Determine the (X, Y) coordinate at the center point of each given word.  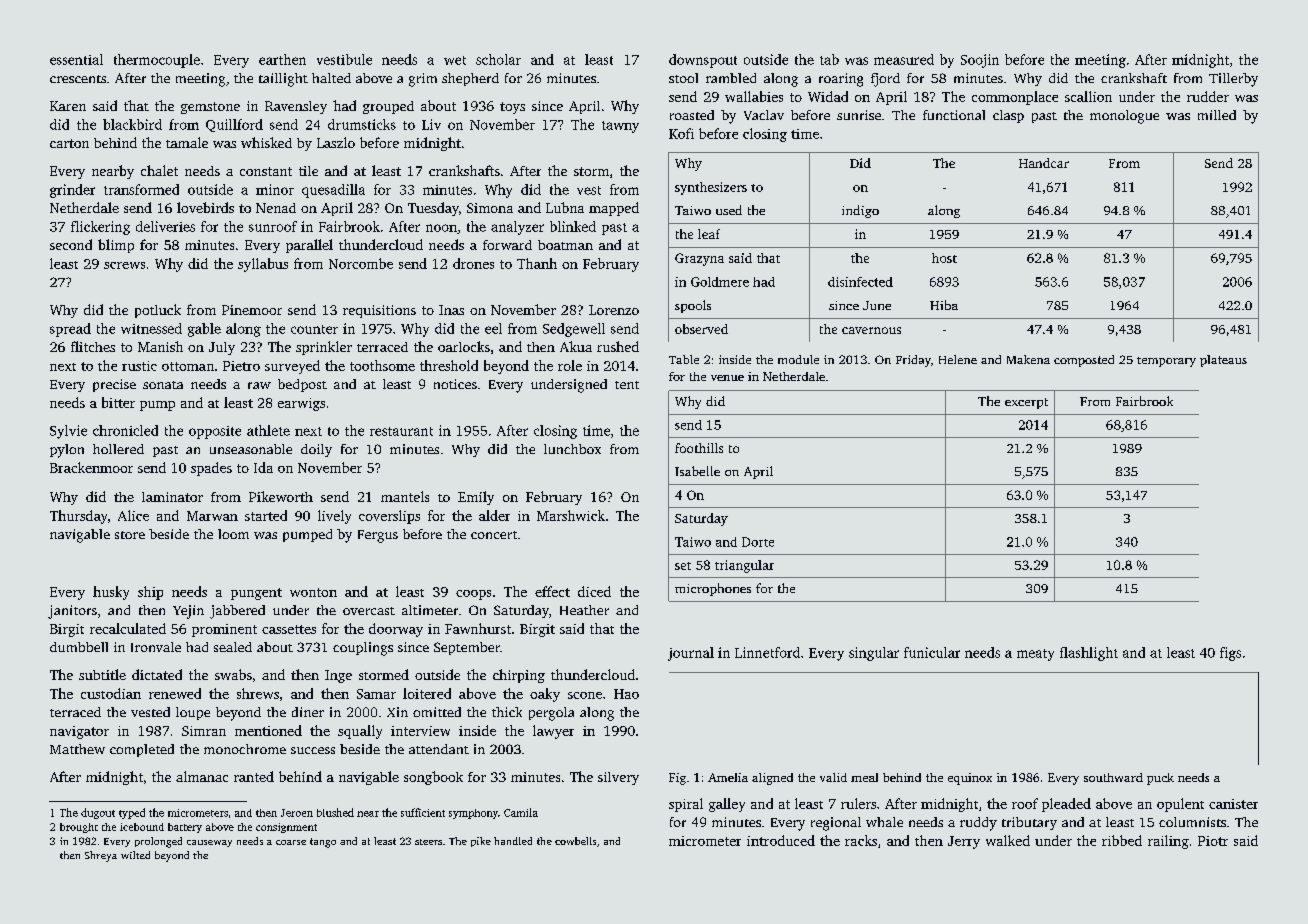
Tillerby (1233, 80)
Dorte (758, 542)
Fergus (378, 536)
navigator (79, 732)
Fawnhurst (478, 628)
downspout (703, 61)
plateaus (1223, 361)
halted (331, 78)
